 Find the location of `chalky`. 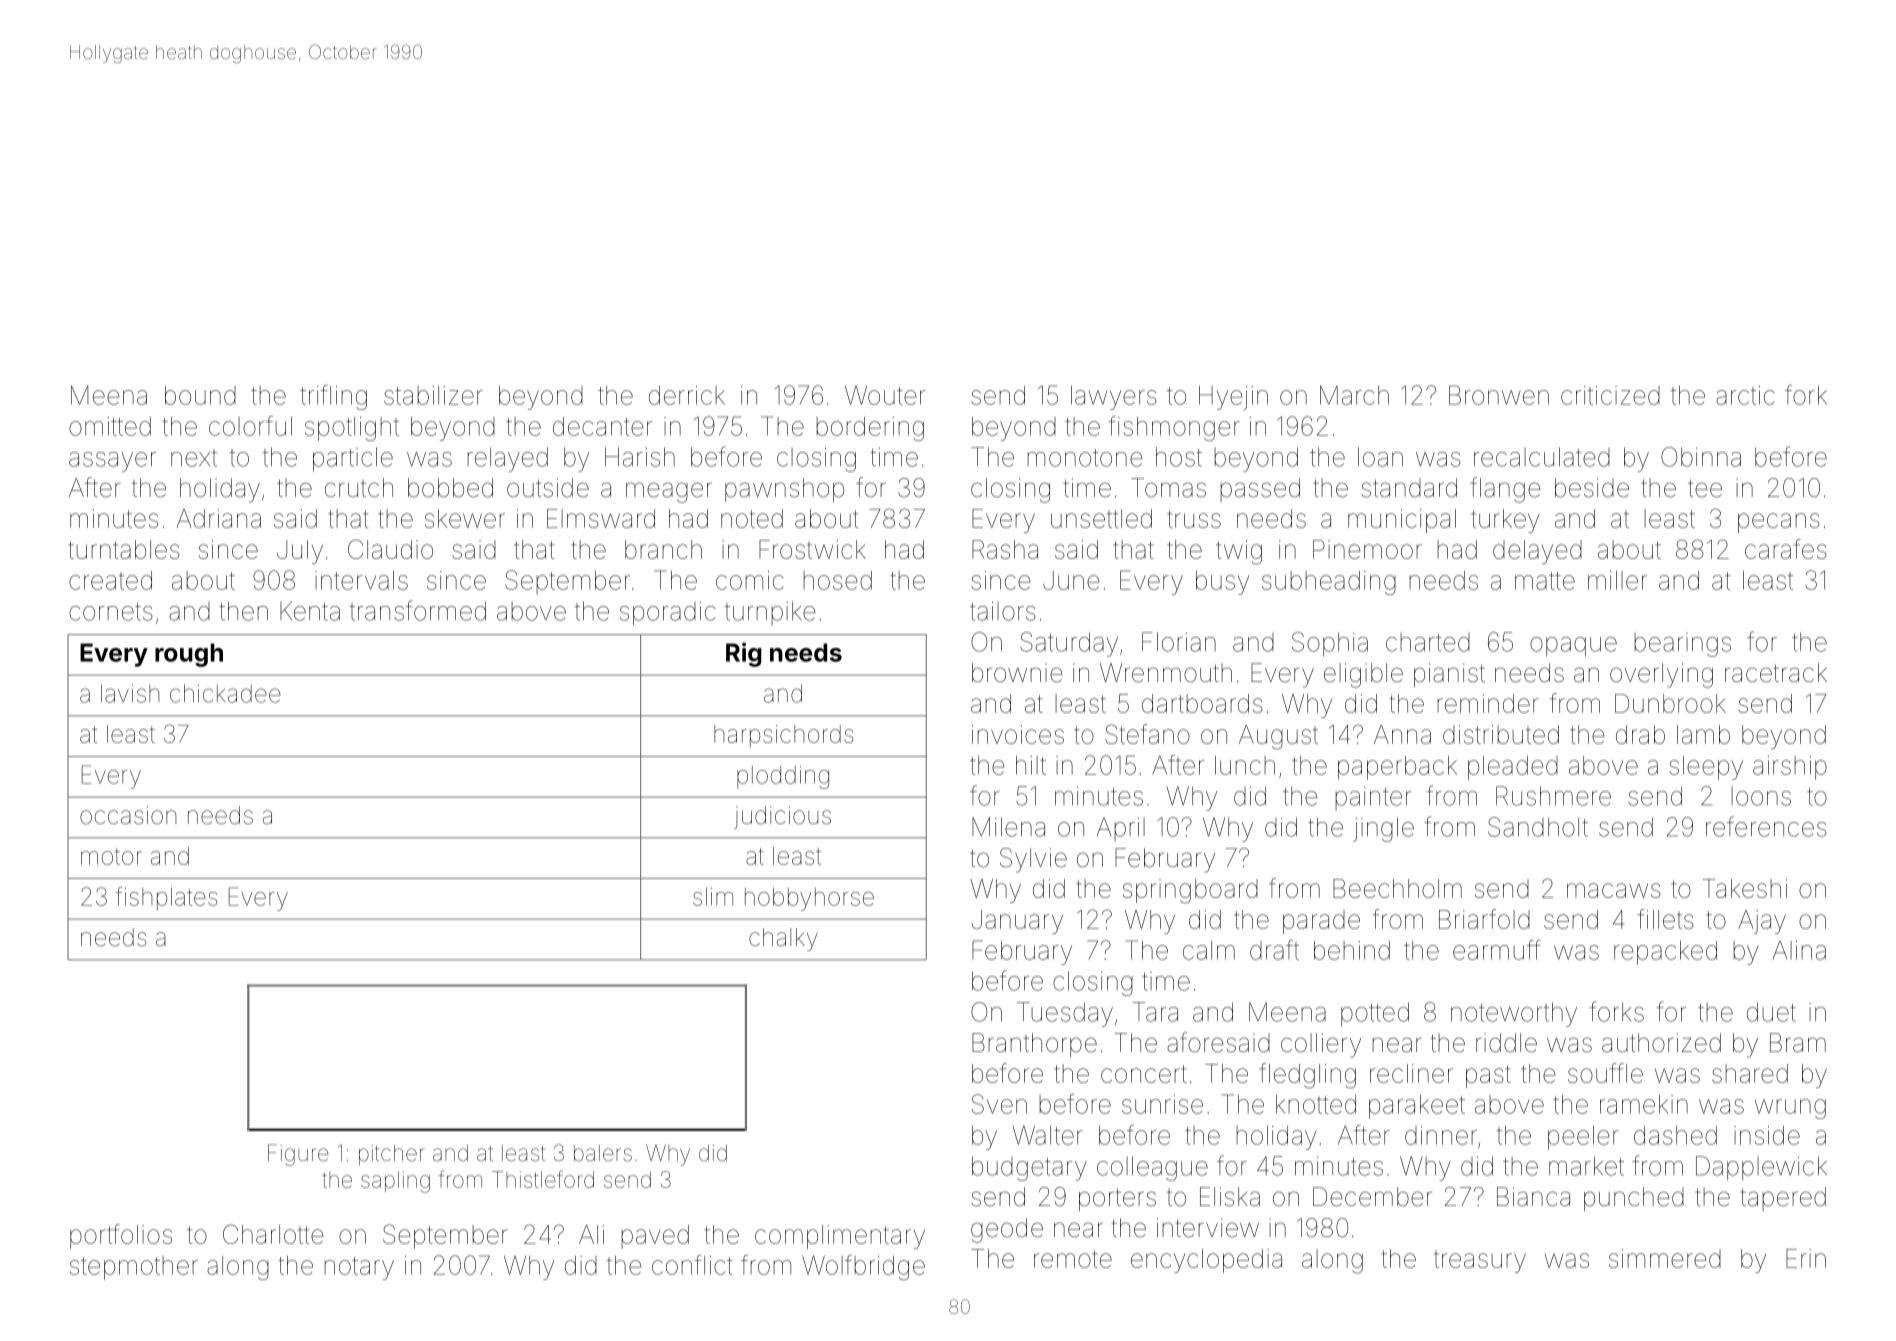

chalky is located at coordinates (783, 939).
